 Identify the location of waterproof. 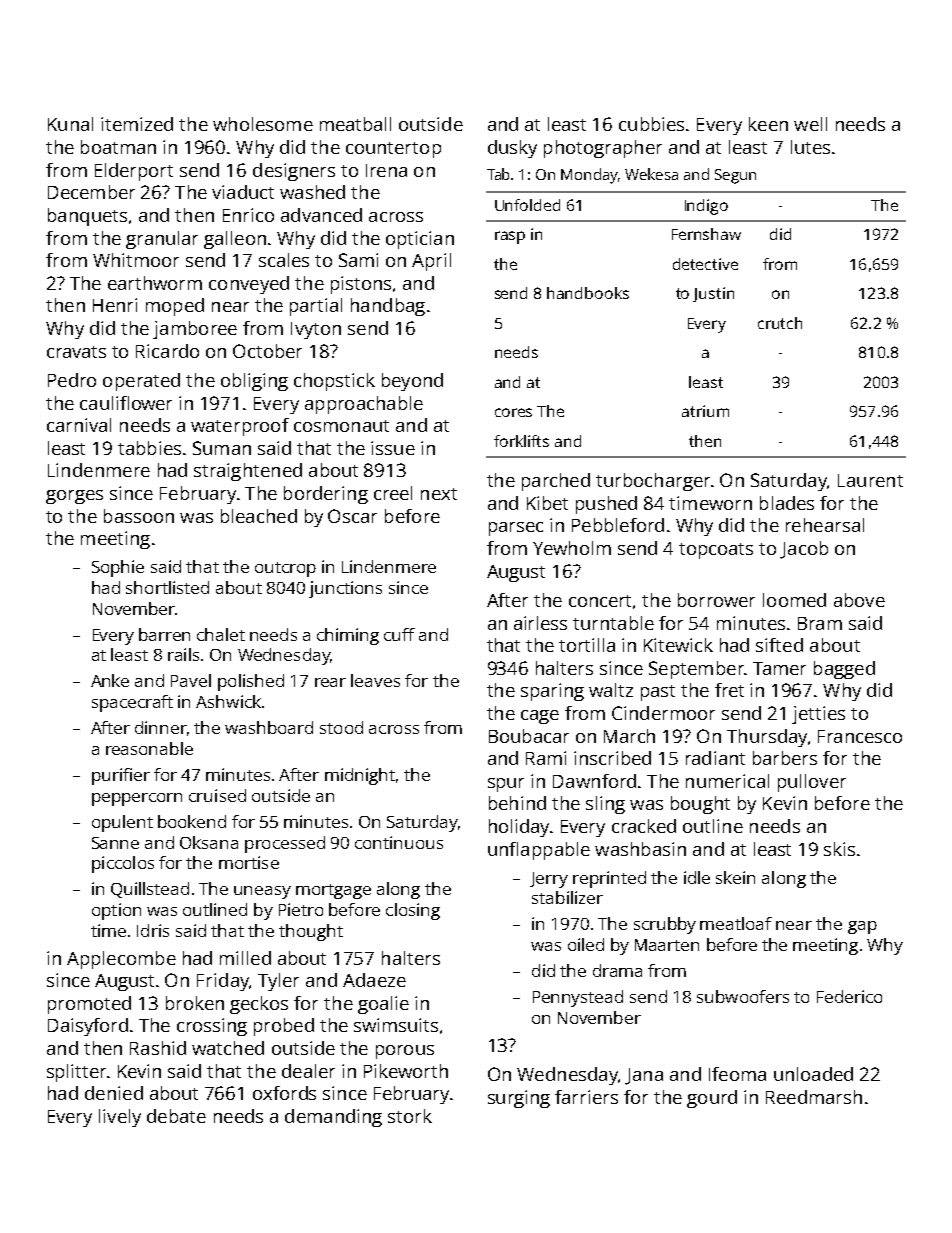
(240, 427).
